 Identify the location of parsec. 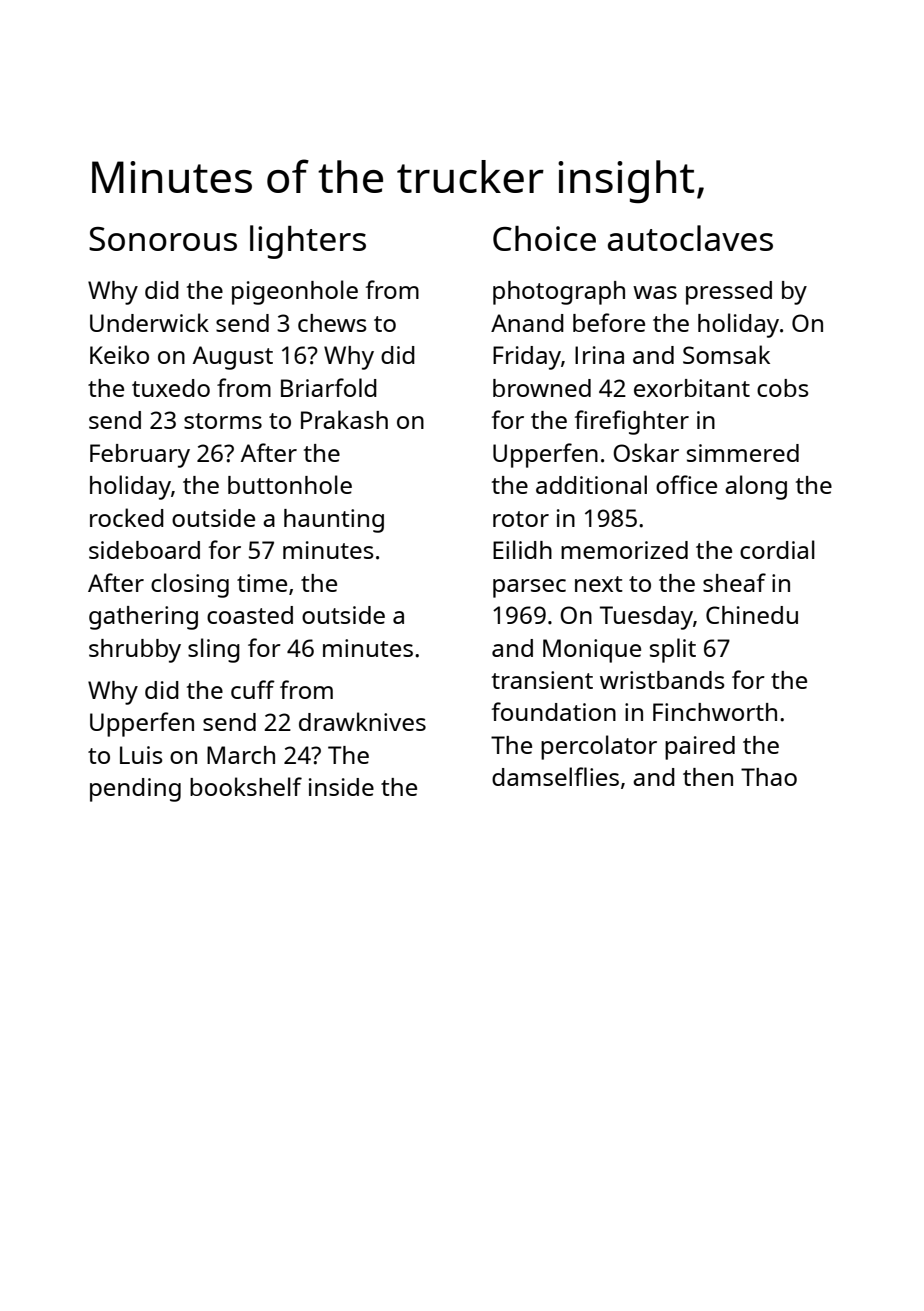
(529, 588).
